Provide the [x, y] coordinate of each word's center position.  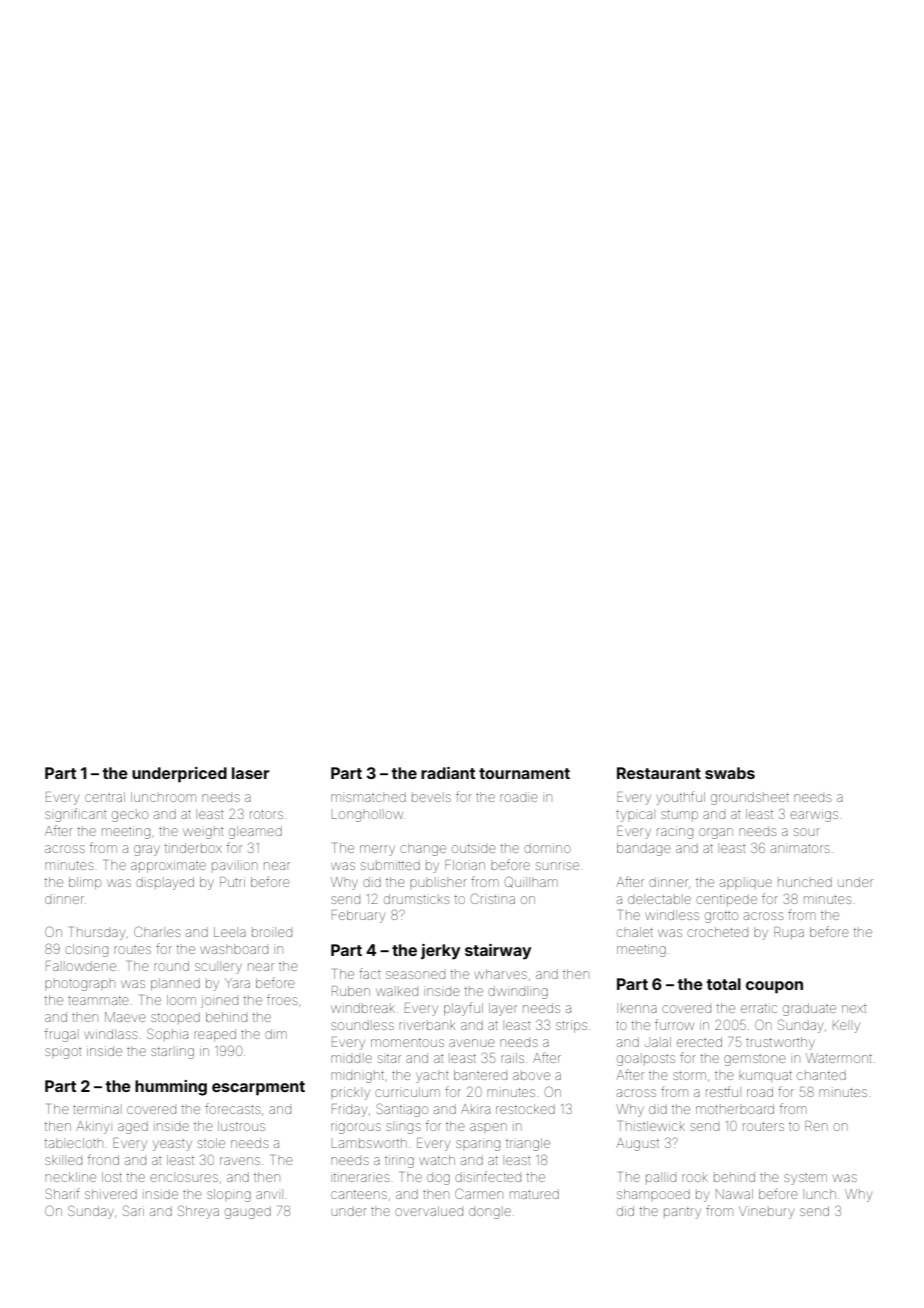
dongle [490, 1213]
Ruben [351, 991]
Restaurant [659, 773]
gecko [130, 816]
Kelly [846, 1026]
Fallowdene [81, 966]
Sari [133, 1210]
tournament [524, 773]
